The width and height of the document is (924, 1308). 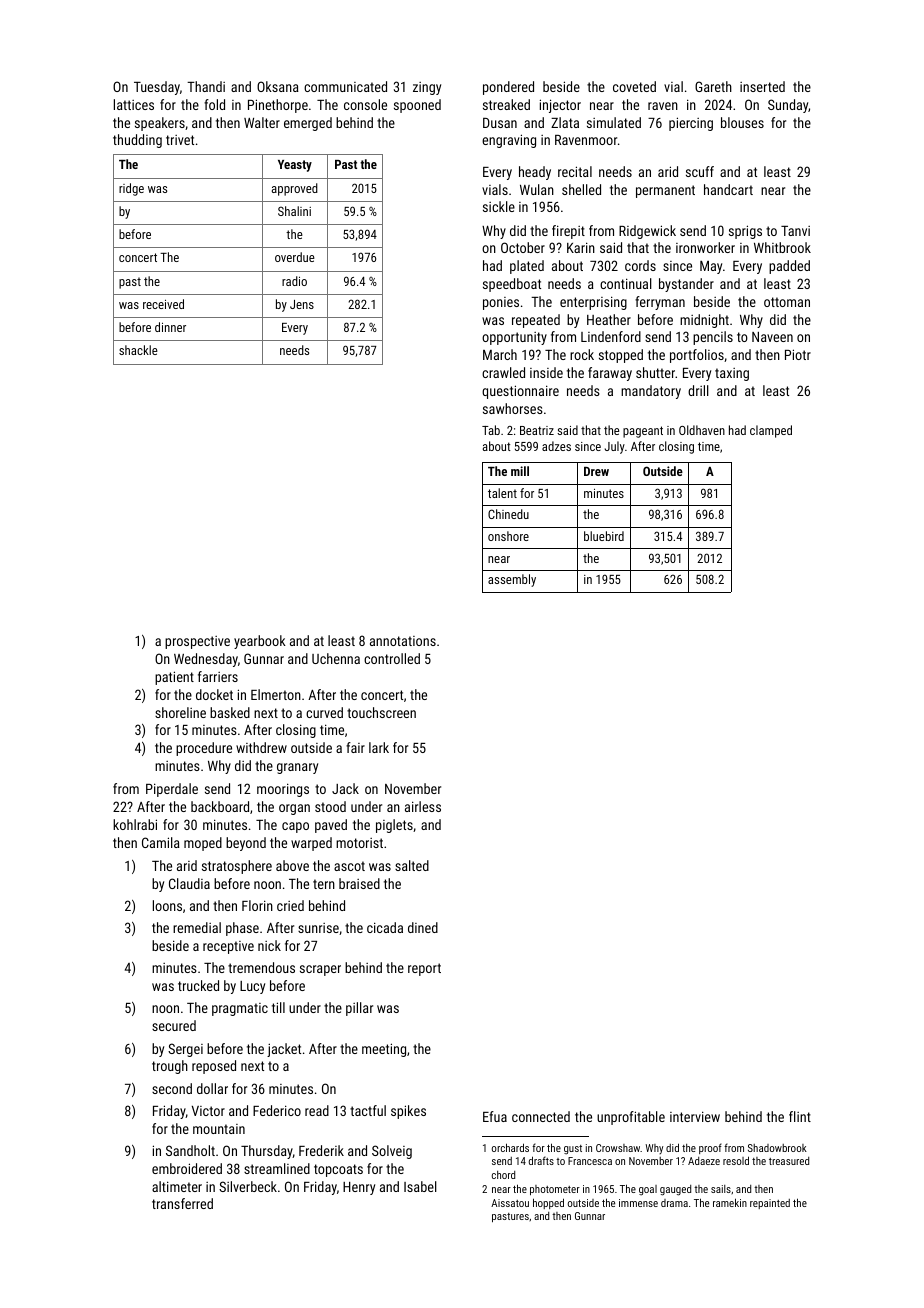 What do you see at coordinates (771, 431) in the document?
I see `clamped` at bounding box center [771, 431].
